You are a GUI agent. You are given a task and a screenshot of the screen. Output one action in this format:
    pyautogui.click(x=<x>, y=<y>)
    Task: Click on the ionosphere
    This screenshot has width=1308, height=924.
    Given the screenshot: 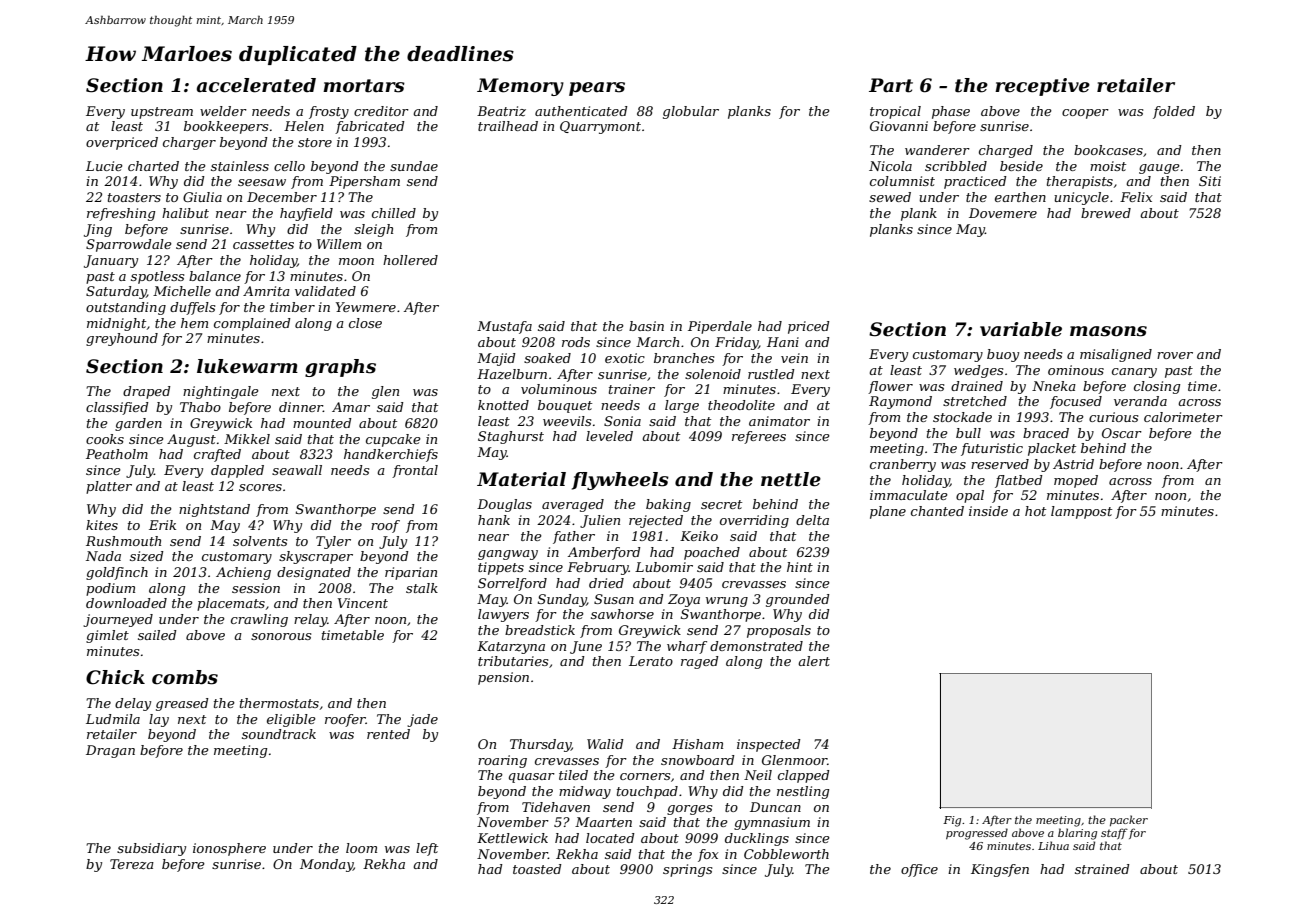 What is the action you would take?
    pyautogui.click(x=229, y=849)
